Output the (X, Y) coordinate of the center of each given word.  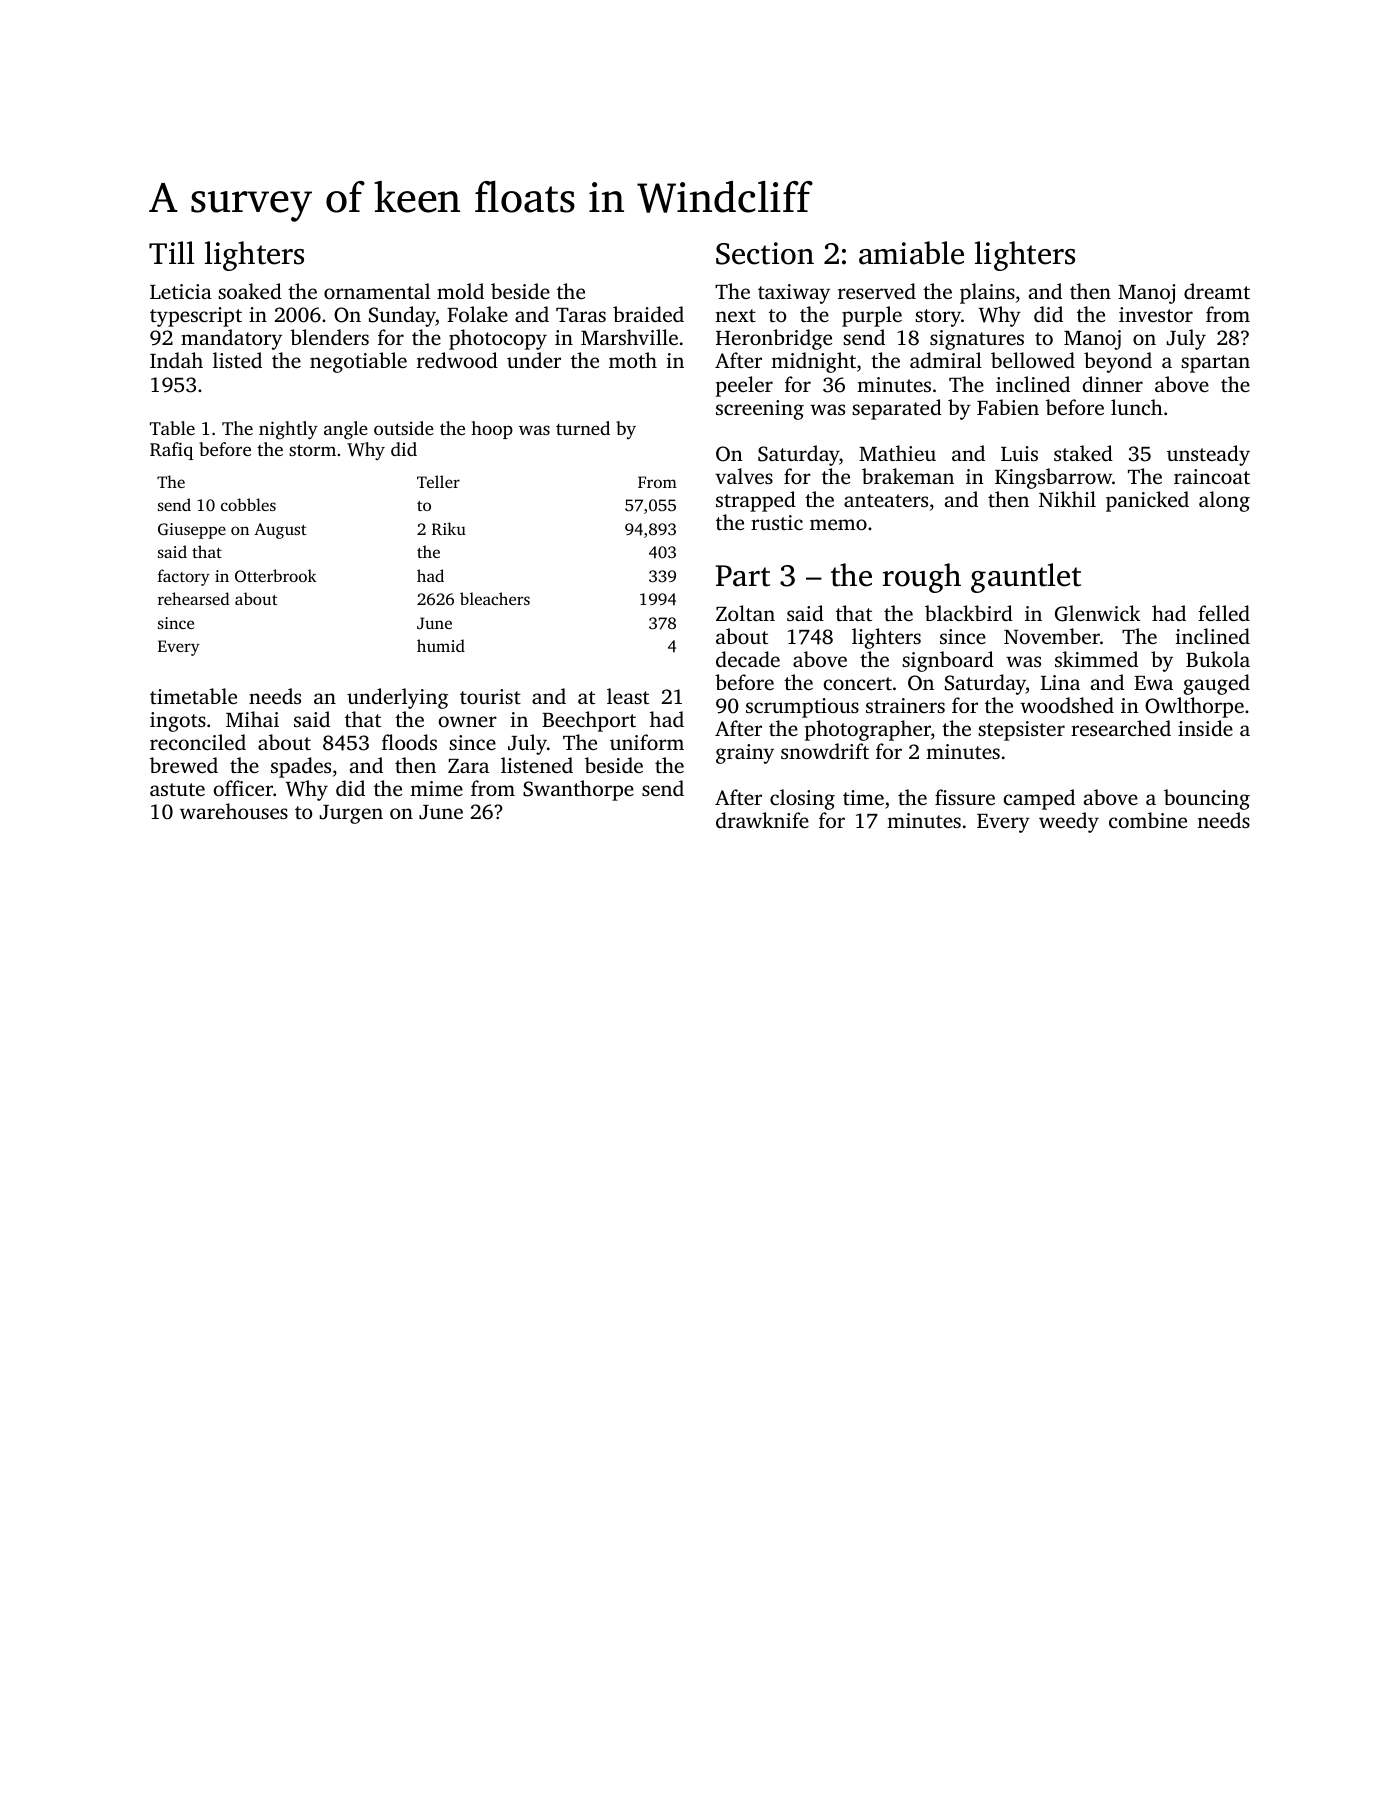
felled (1224, 613)
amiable (911, 253)
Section (765, 253)
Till (172, 252)
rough (921, 578)
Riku (449, 528)
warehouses (234, 811)
